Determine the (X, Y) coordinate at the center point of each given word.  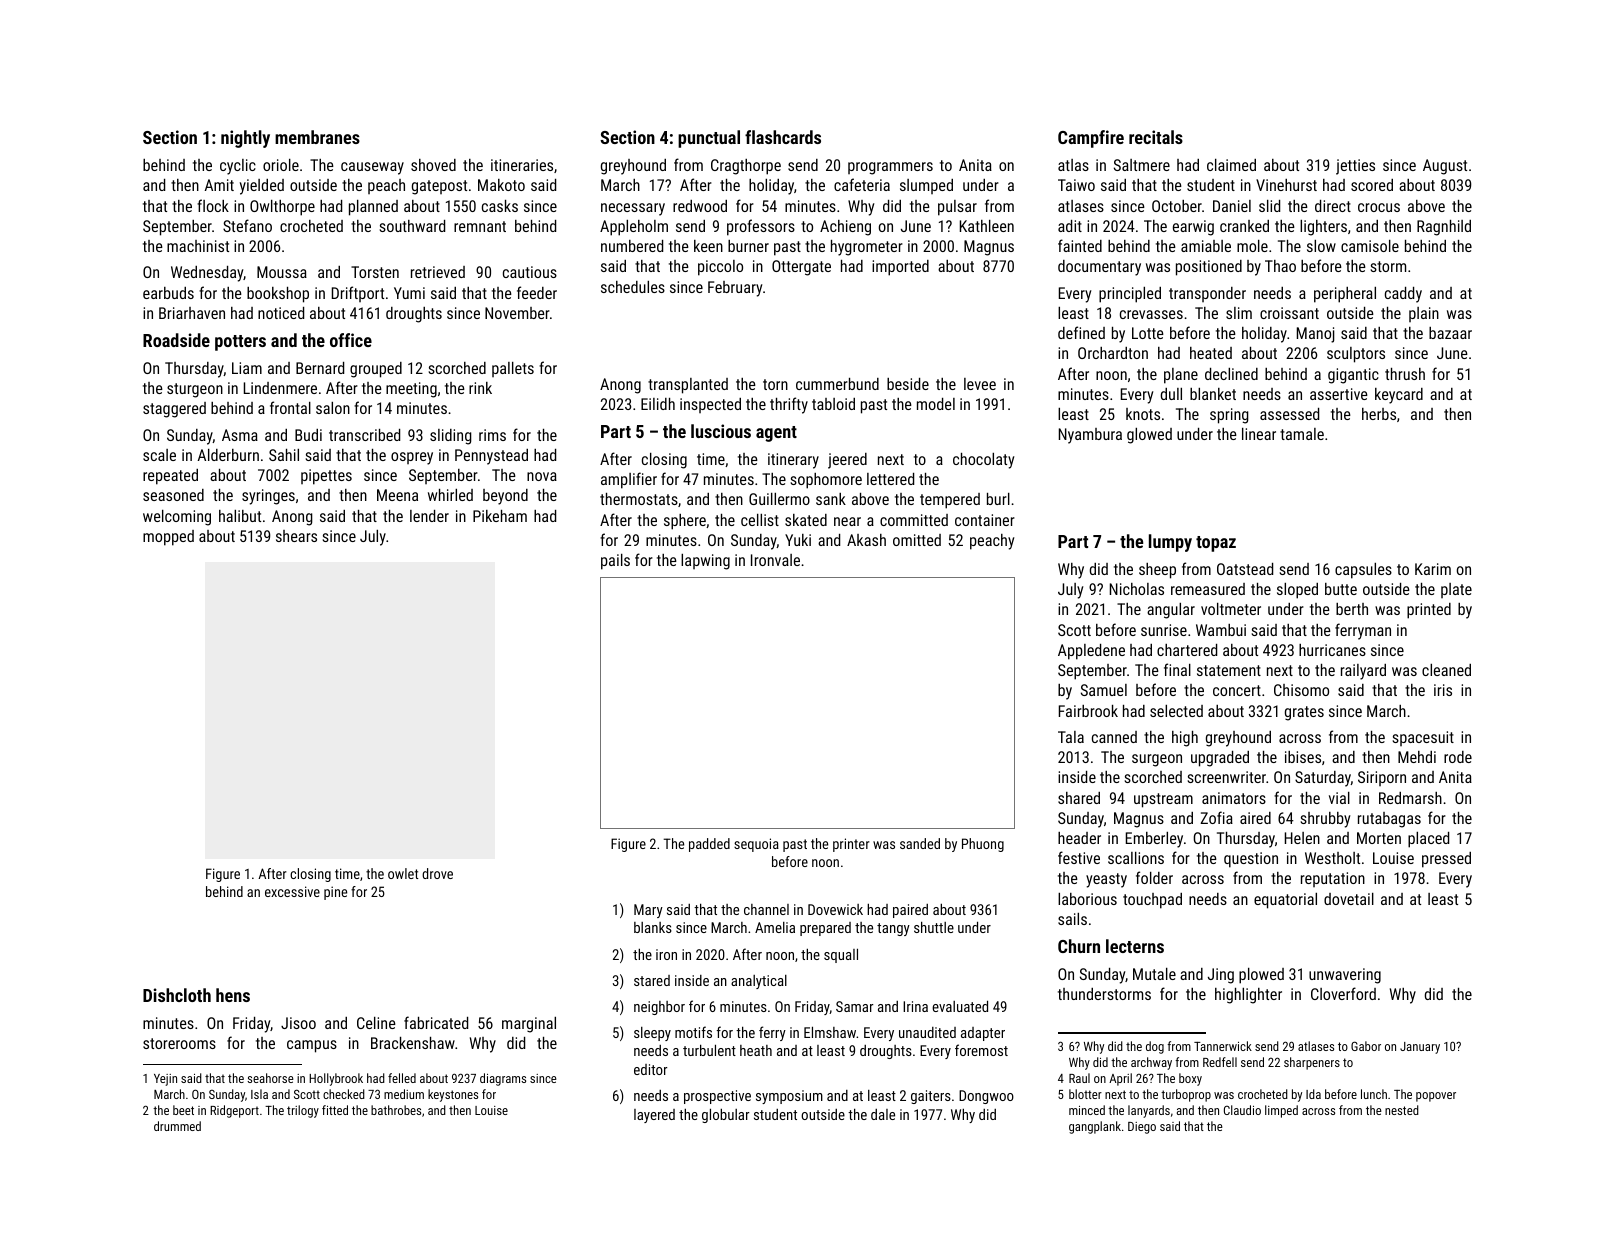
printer (851, 845)
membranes (317, 137)
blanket (1213, 394)
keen (708, 246)
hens (233, 995)
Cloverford (1343, 993)
